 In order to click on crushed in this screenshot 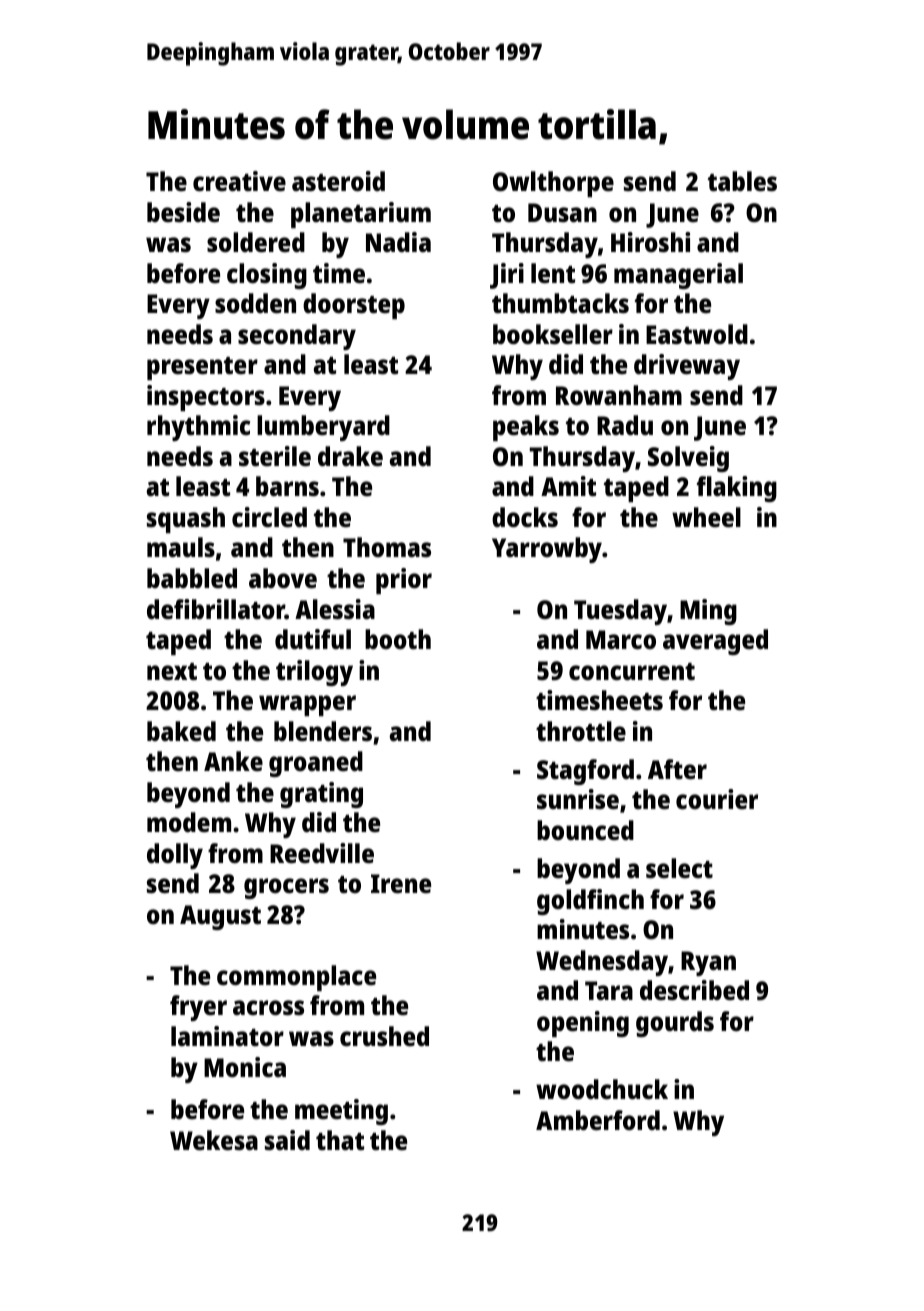, I will do `click(384, 1036)`.
